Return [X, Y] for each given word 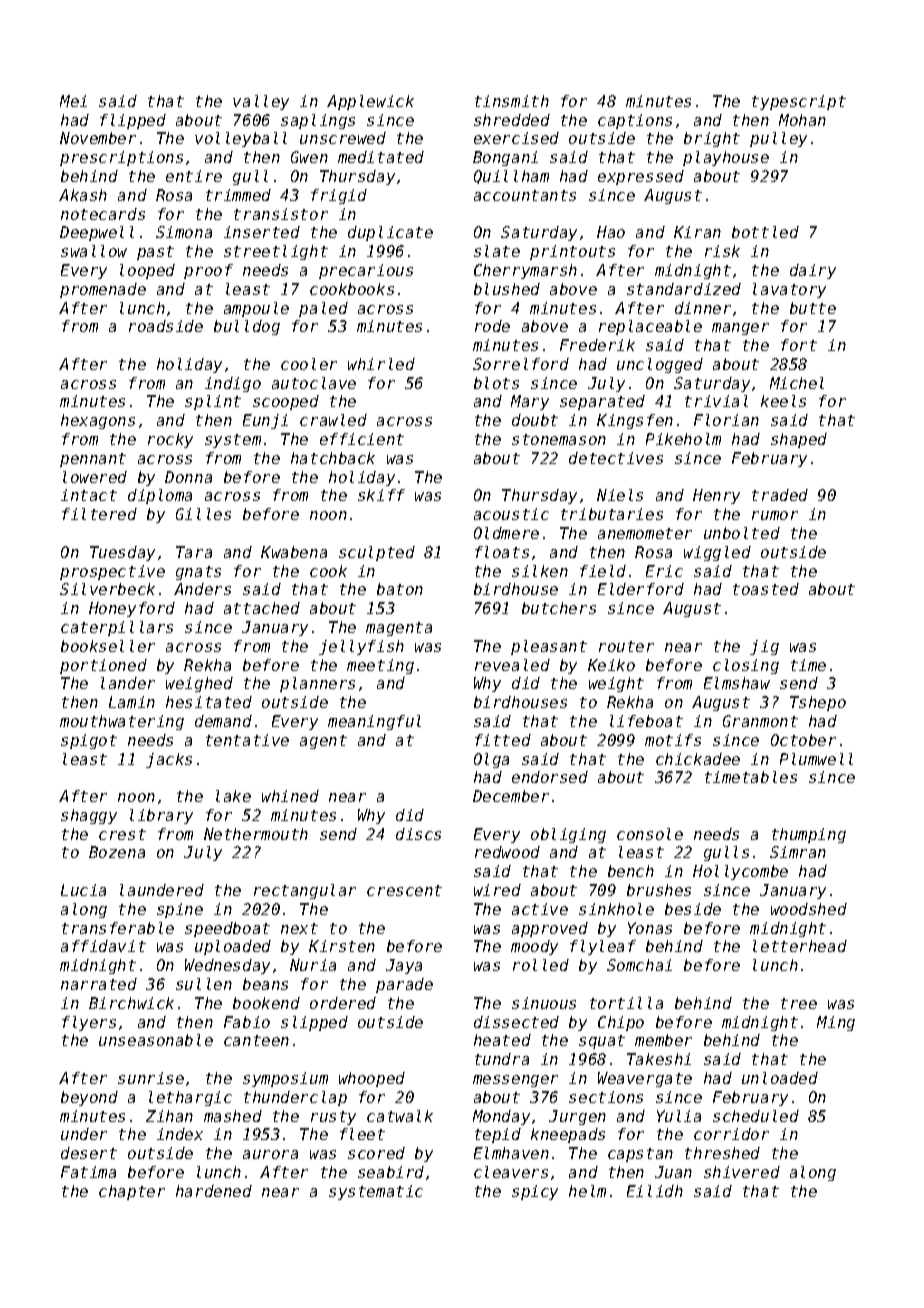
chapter [132, 1192]
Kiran [697, 232]
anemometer [645, 533]
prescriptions [121, 158]
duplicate [390, 233]
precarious [366, 271]
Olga [491, 760]
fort [799, 345]
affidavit [103, 946]
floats [502, 552]
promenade [103, 290]
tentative [247, 740]
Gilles [203, 514]
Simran [798, 852]
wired [497, 890]
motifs [673, 740]
